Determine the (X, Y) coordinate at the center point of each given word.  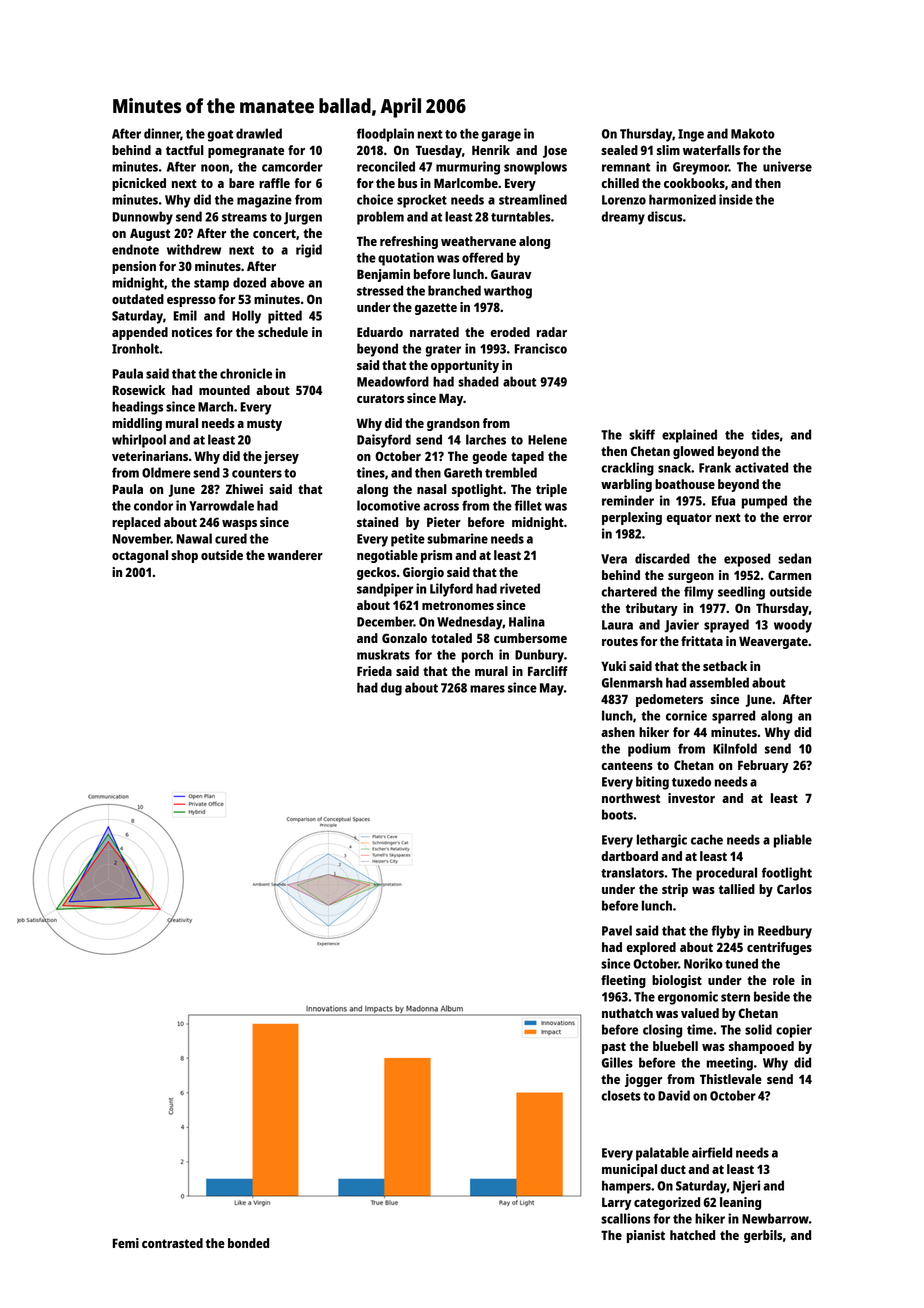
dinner (162, 134)
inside (736, 199)
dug (391, 689)
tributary (652, 609)
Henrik (491, 150)
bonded (248, 1243)
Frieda (374, 671)
